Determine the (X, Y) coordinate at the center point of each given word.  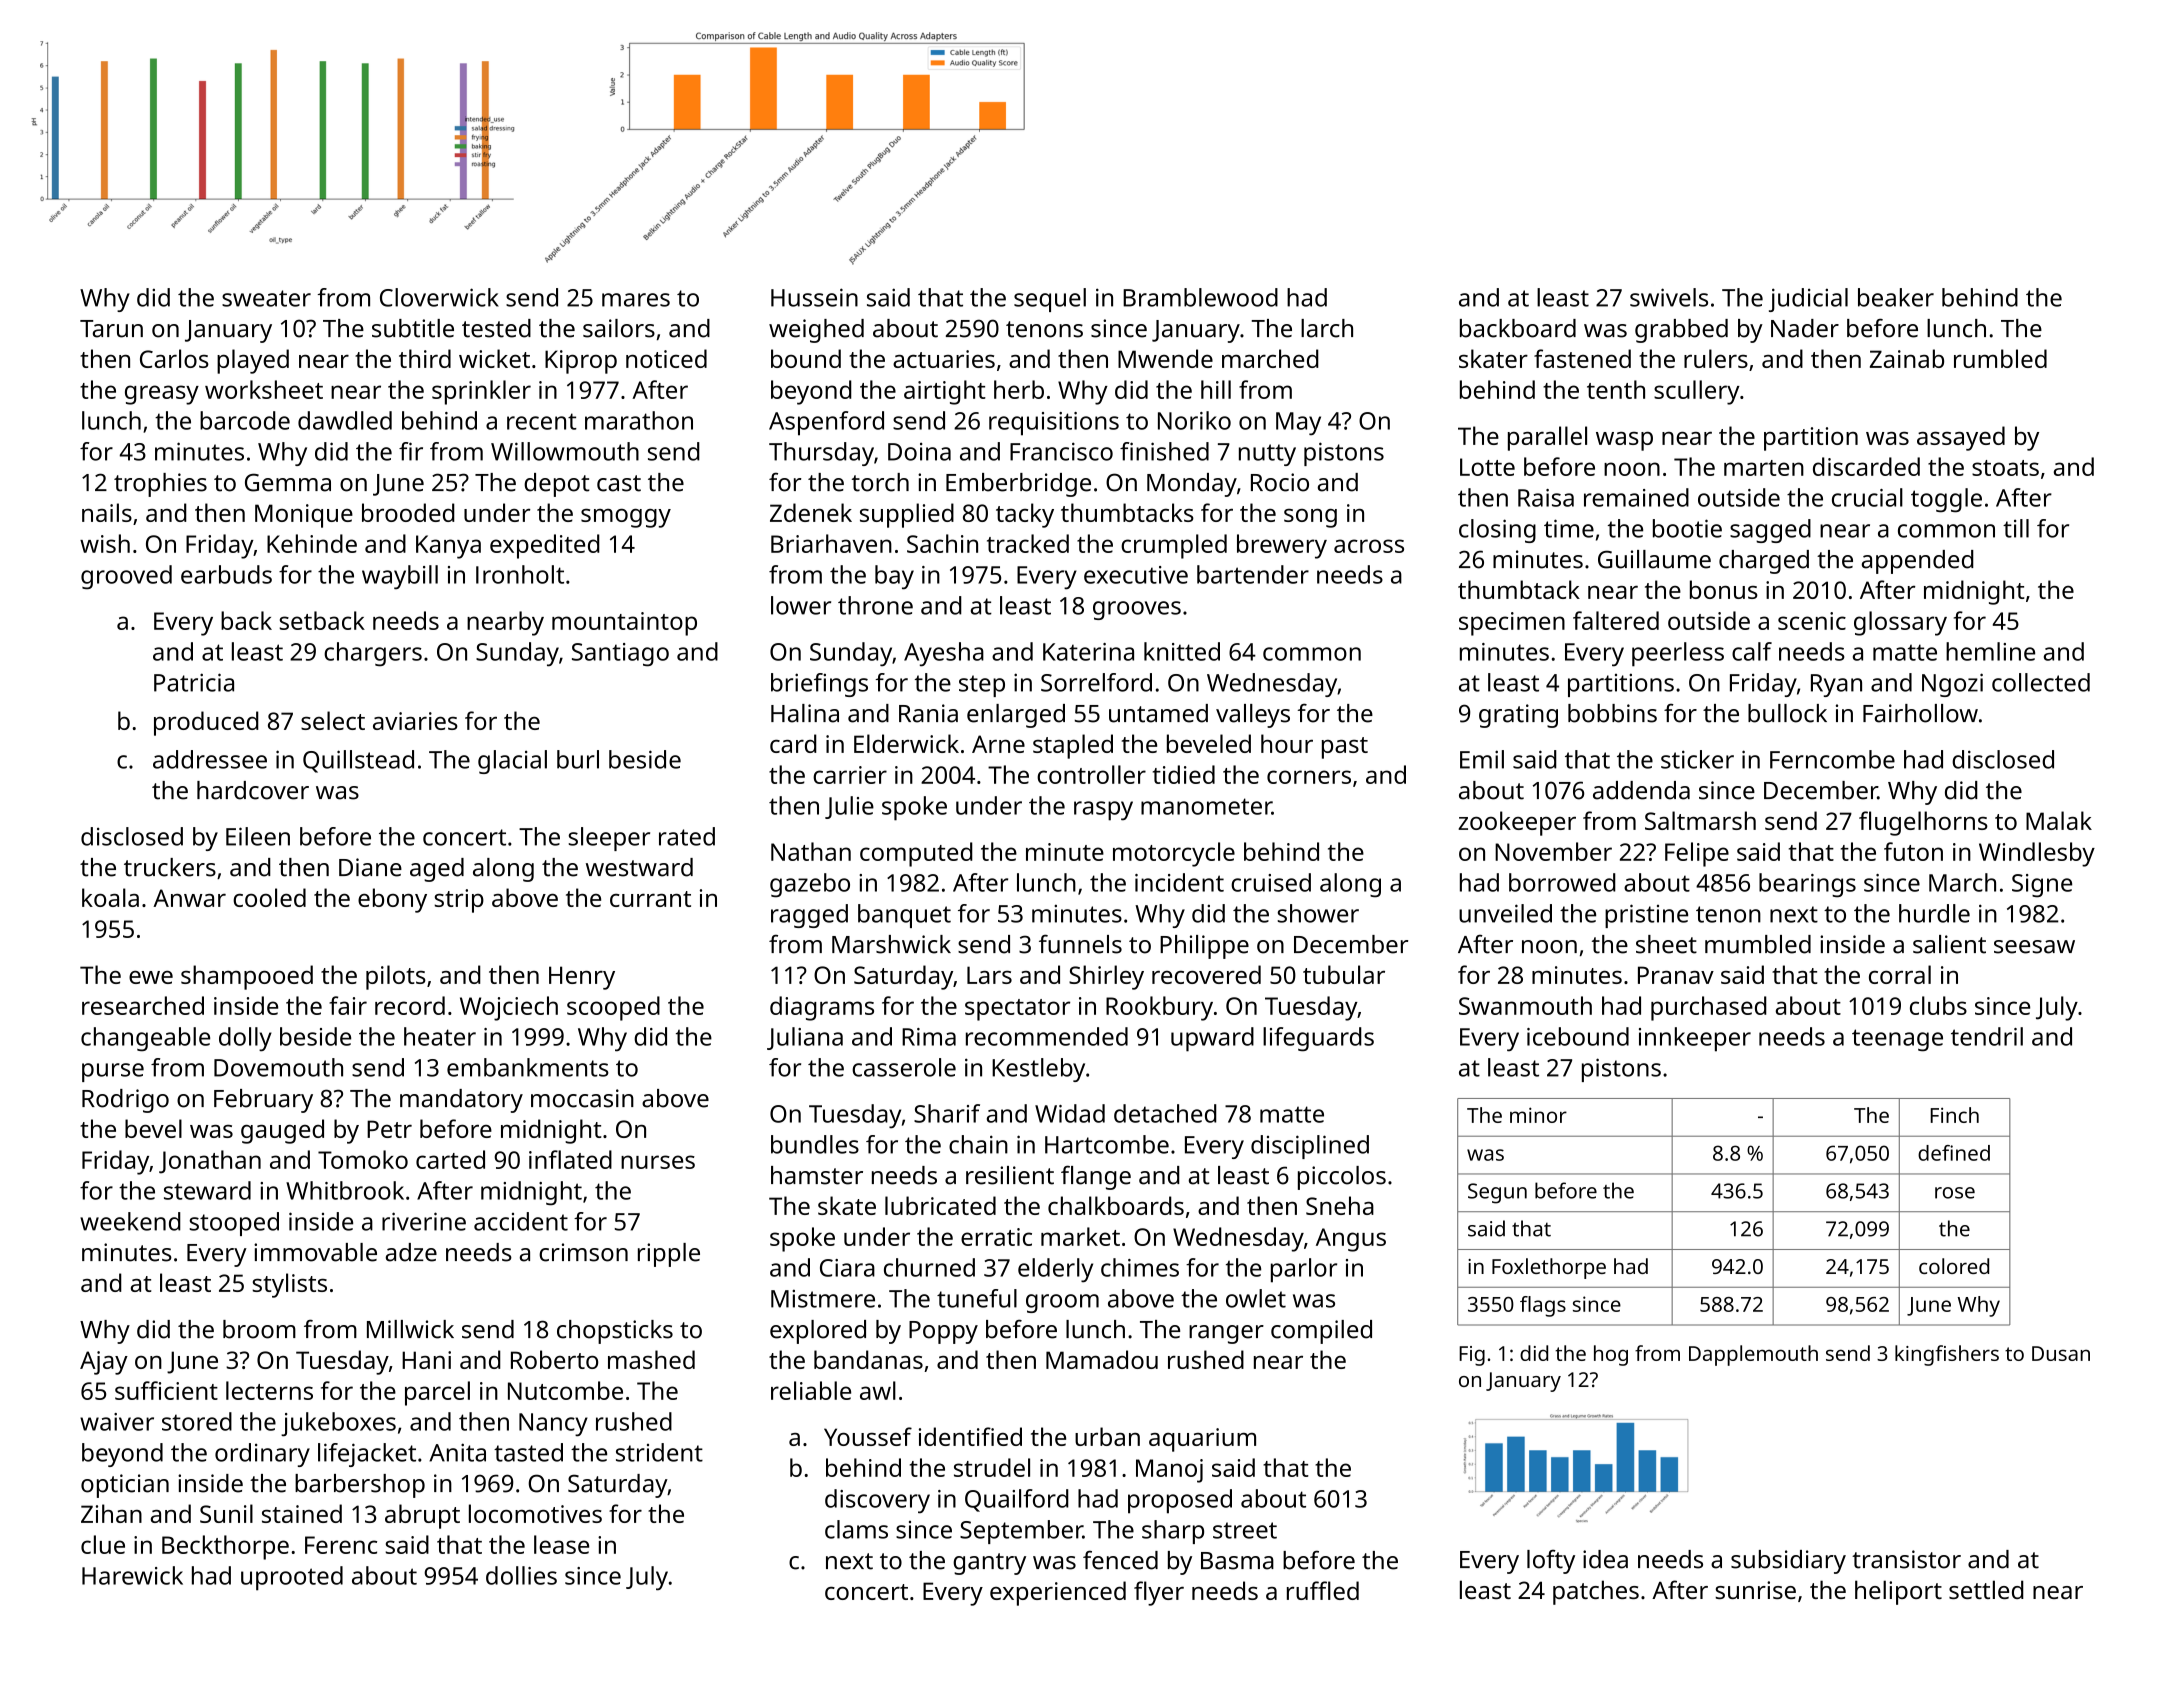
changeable (145, 1039)
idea (1605, 1559)
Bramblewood (1200, 297)
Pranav (1676, 975)
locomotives (535, 1513)
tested (496, 328)
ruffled (1323, 1590)
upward (1212, 1039)
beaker (1896, 297)
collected (2041, 682)
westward (639, 867)
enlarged (1016, 716)
